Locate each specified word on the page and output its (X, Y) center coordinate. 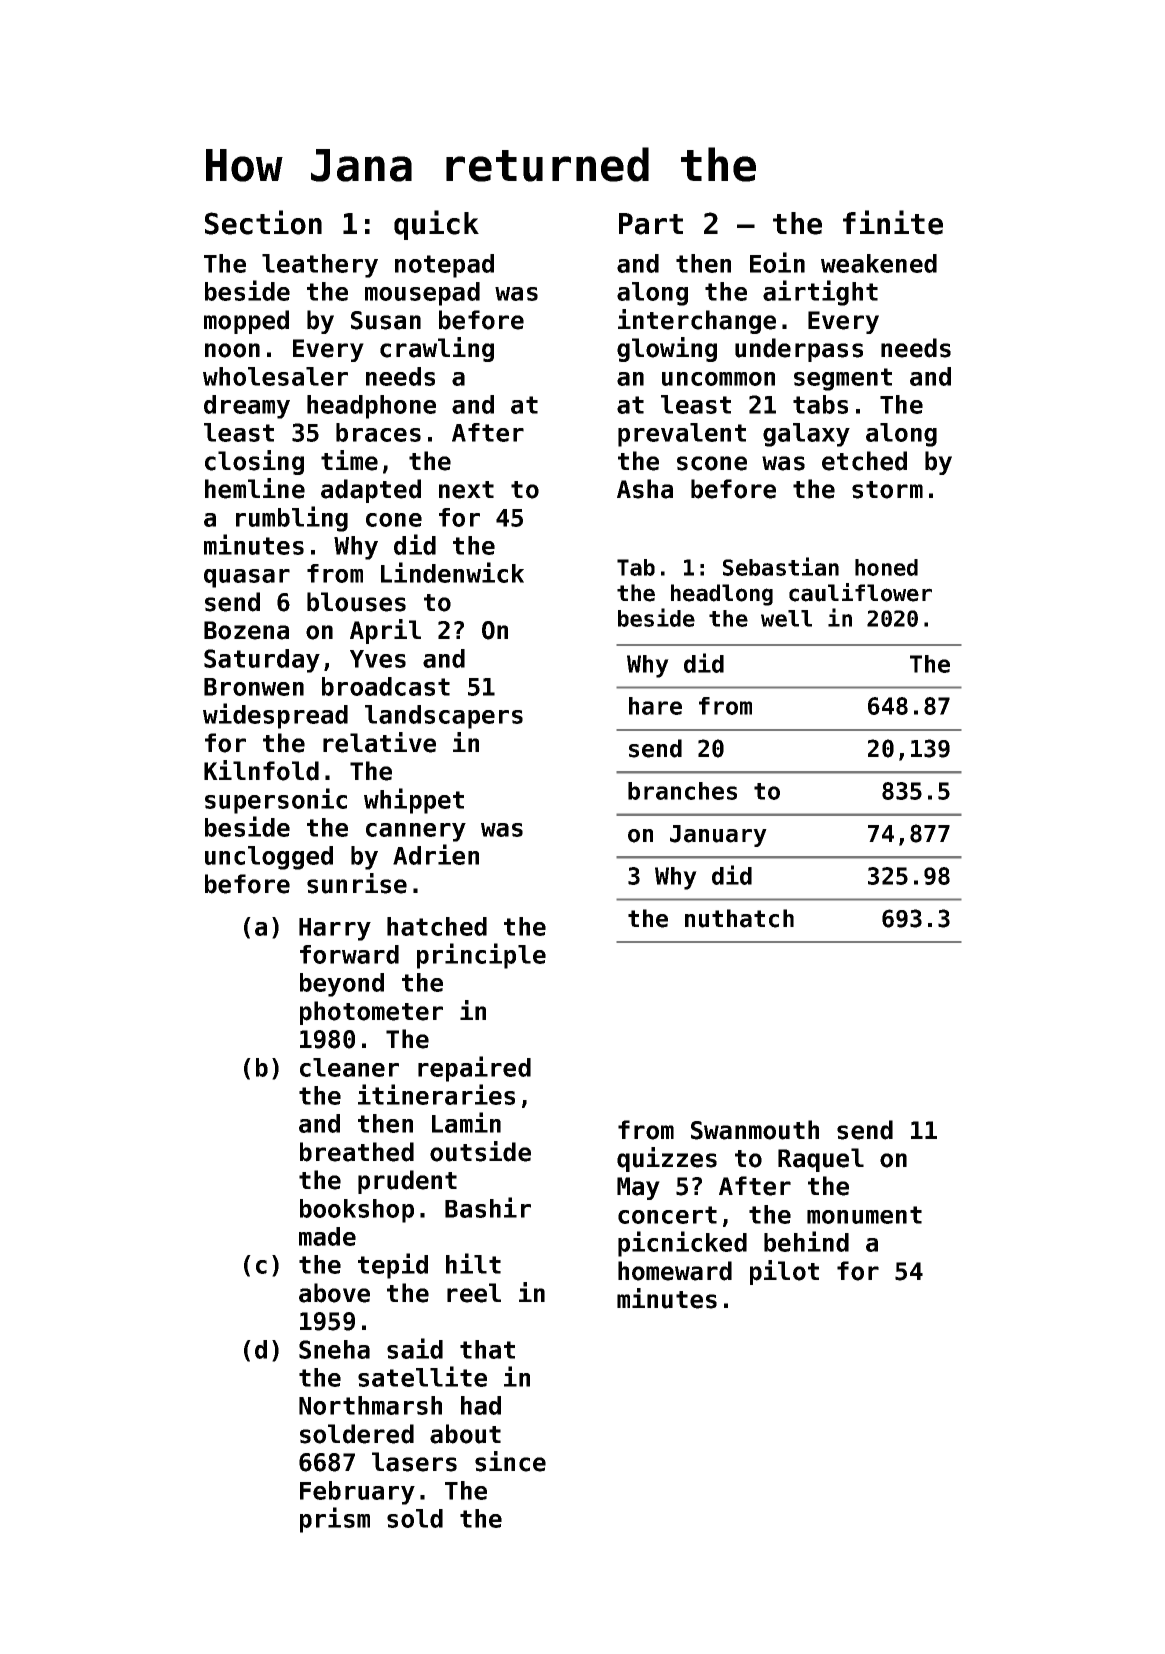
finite (893, 222)
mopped (246, 322)
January (718, 836)
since (510, 1461)
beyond (342, 985)
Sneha (334, 1349)
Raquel (821, 1160)
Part (651, 224)
